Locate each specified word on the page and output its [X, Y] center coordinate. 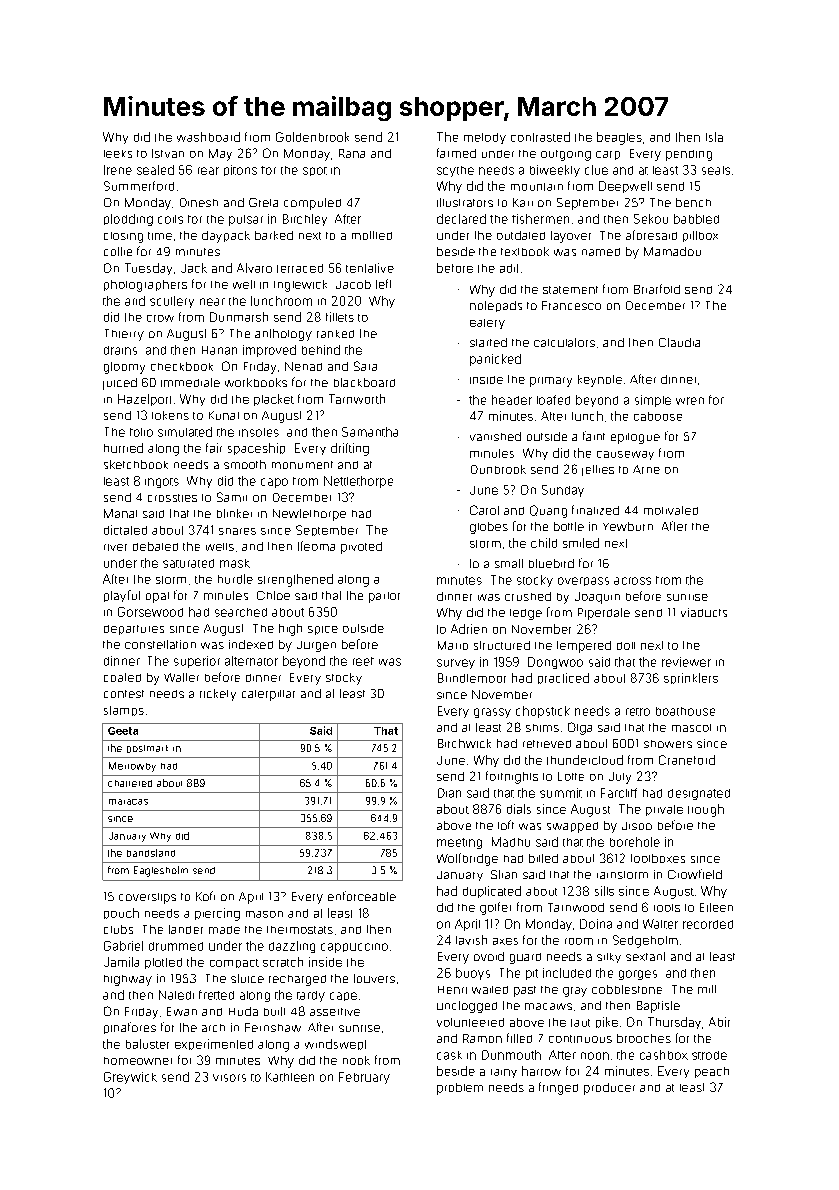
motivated [671, 510]
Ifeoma [316, 546]
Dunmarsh [239, 317]
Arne [646, 469]
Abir [719, 1022]
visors [229, 1078]
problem [460, 1089]
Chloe [273, 595]
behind [321, 350]
